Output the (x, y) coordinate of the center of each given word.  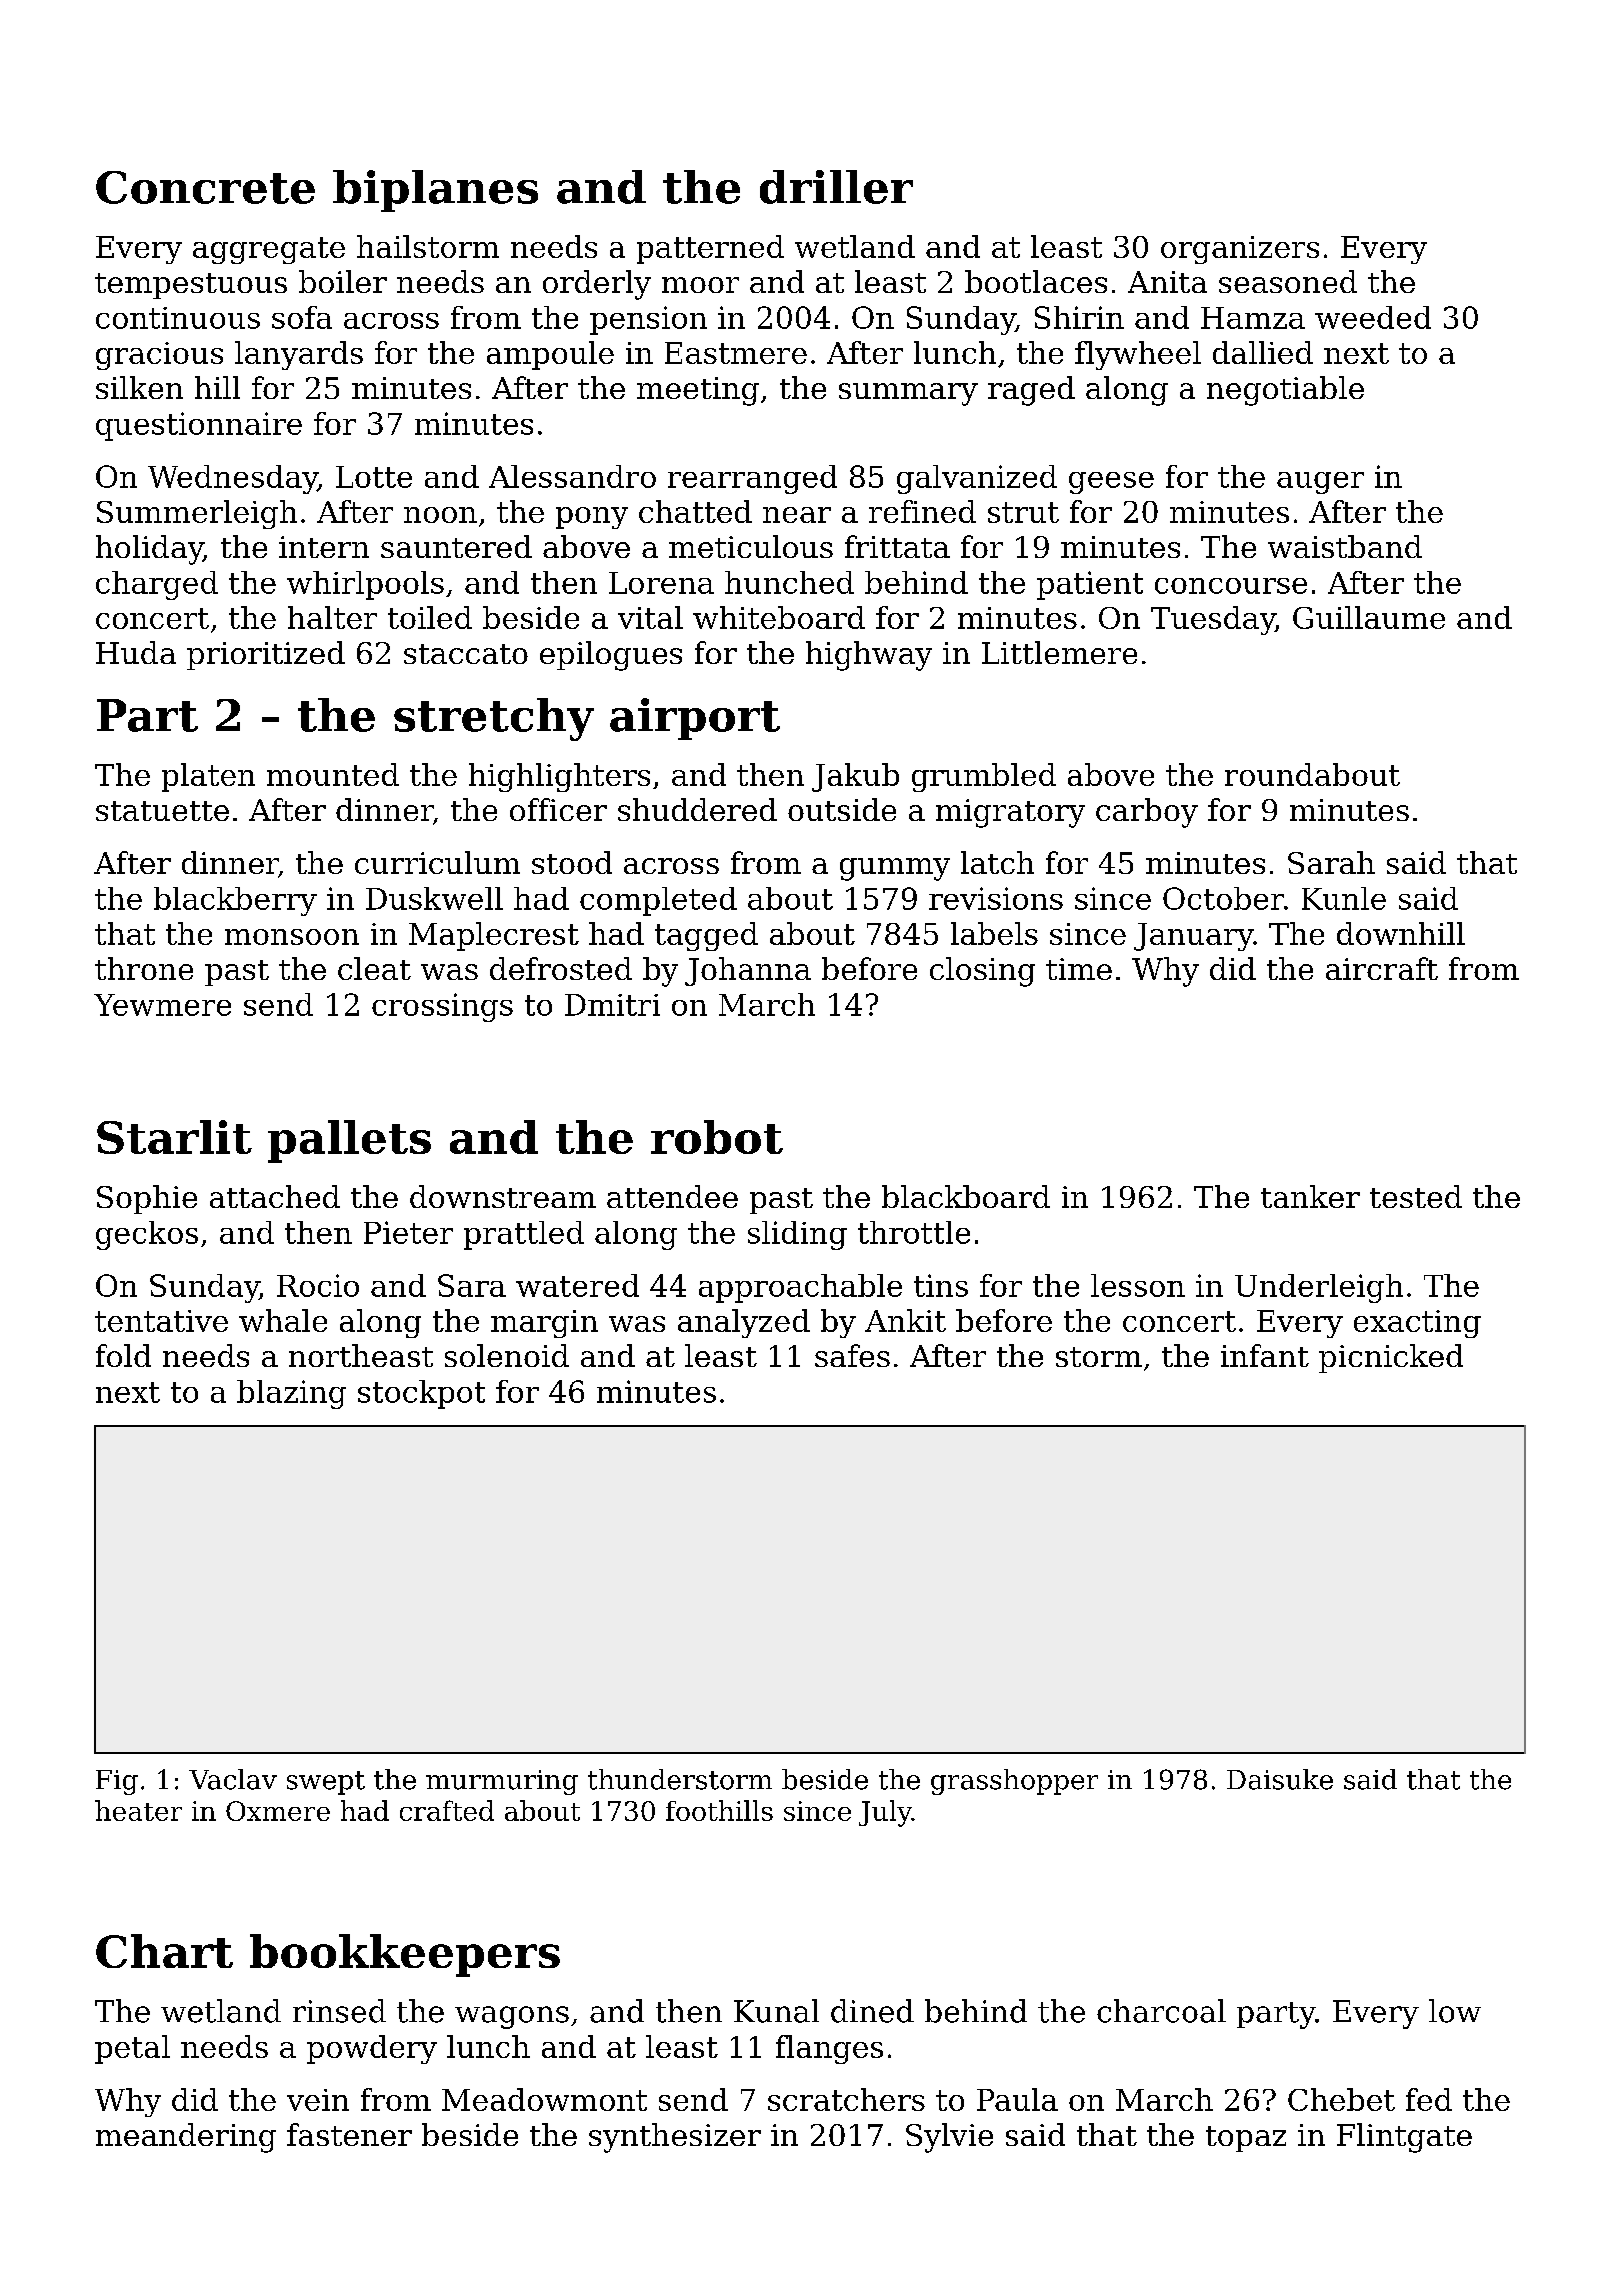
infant (1265, 1355)
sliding (797, 1235)
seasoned (1288, 281)
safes (852, 1355)
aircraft (1382, 968)
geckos (147, 1235)
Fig (117, 1782)
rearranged (752, 479)
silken (139, 387)
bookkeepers (405, 1955)
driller (836, 187)
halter (332, 617)
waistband (1345, 546)
